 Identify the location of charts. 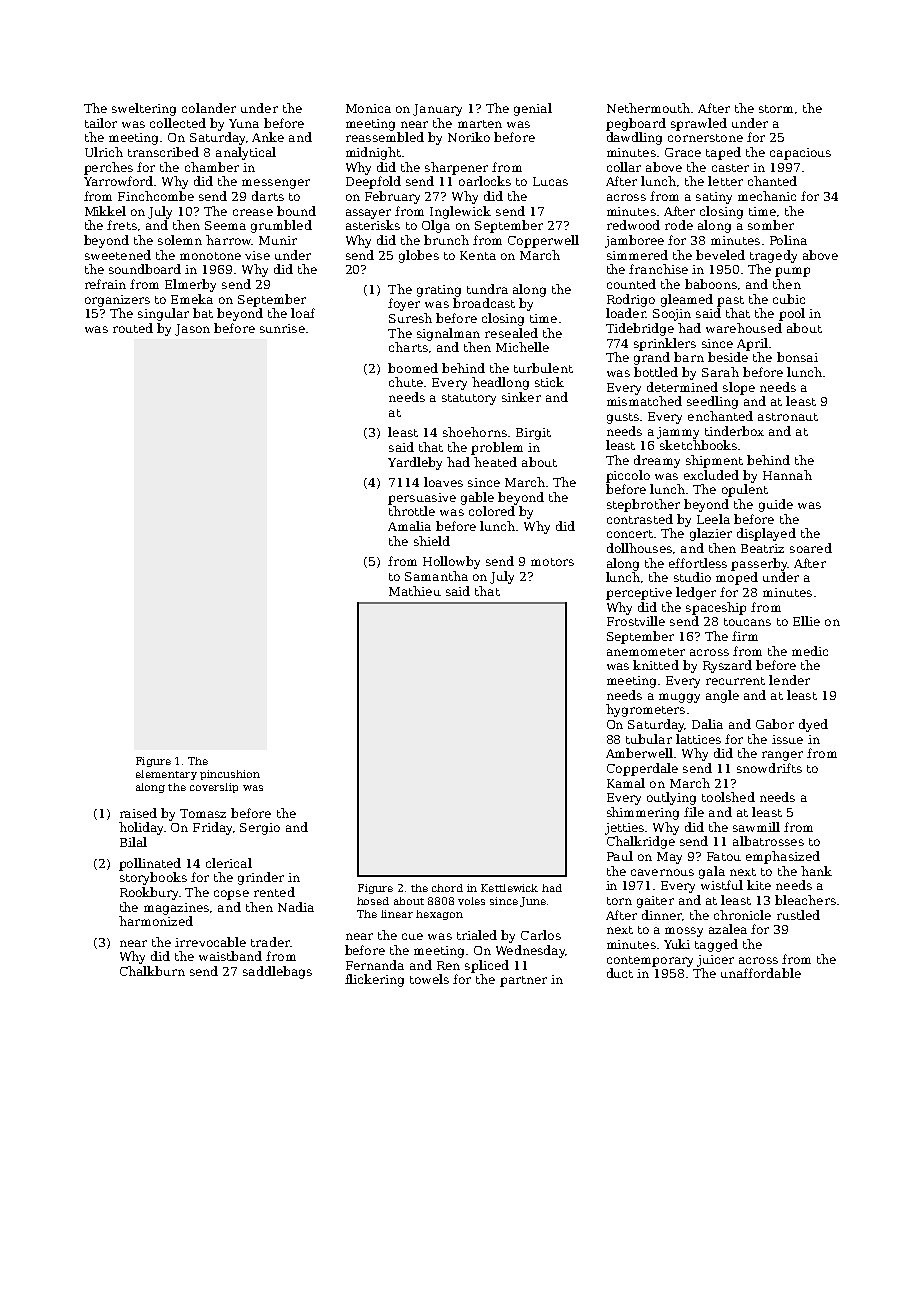
(408, 347).
